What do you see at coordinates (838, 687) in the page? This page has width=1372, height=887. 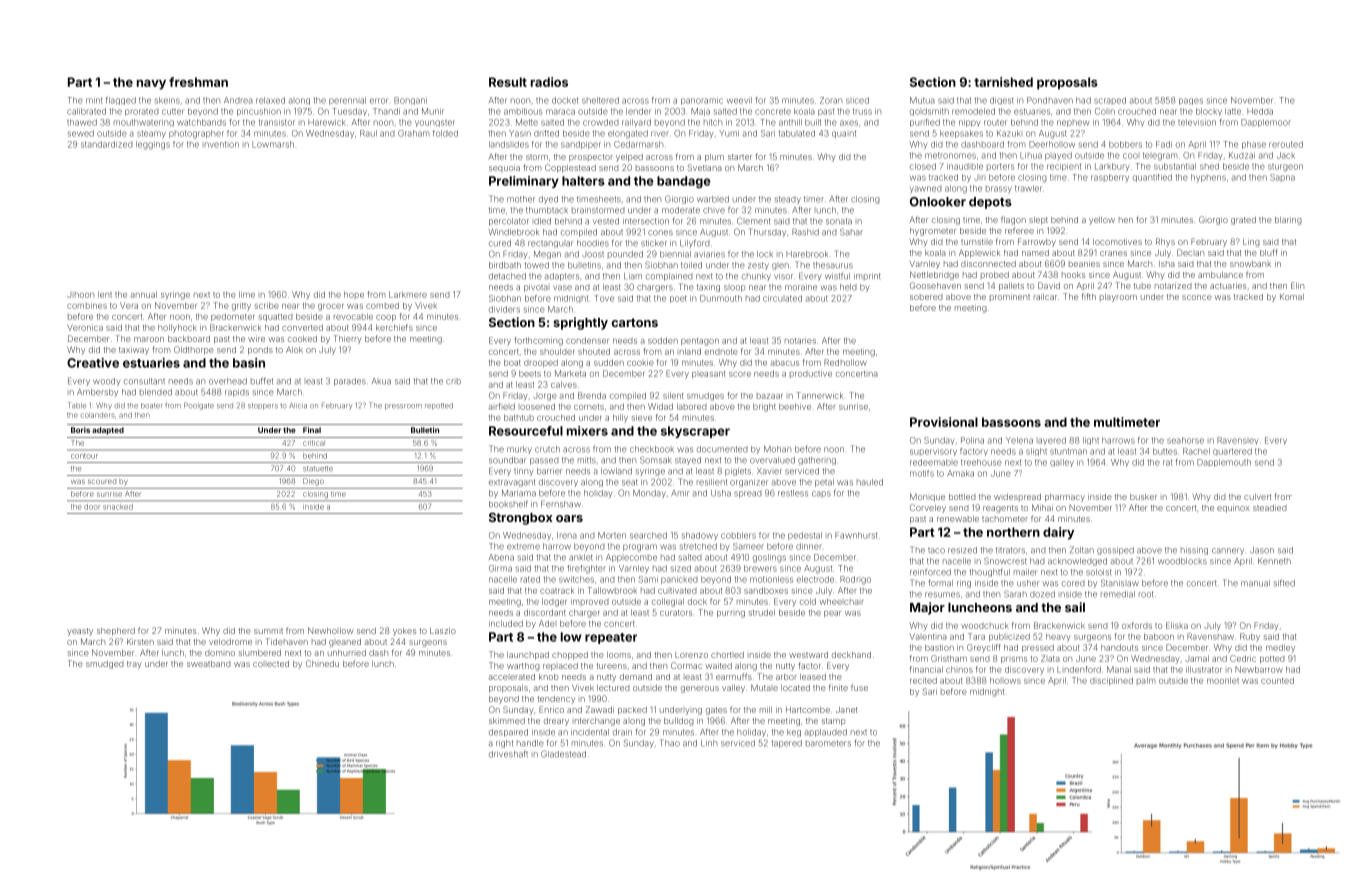 I see `finite` at bounding box center [838, 687].
